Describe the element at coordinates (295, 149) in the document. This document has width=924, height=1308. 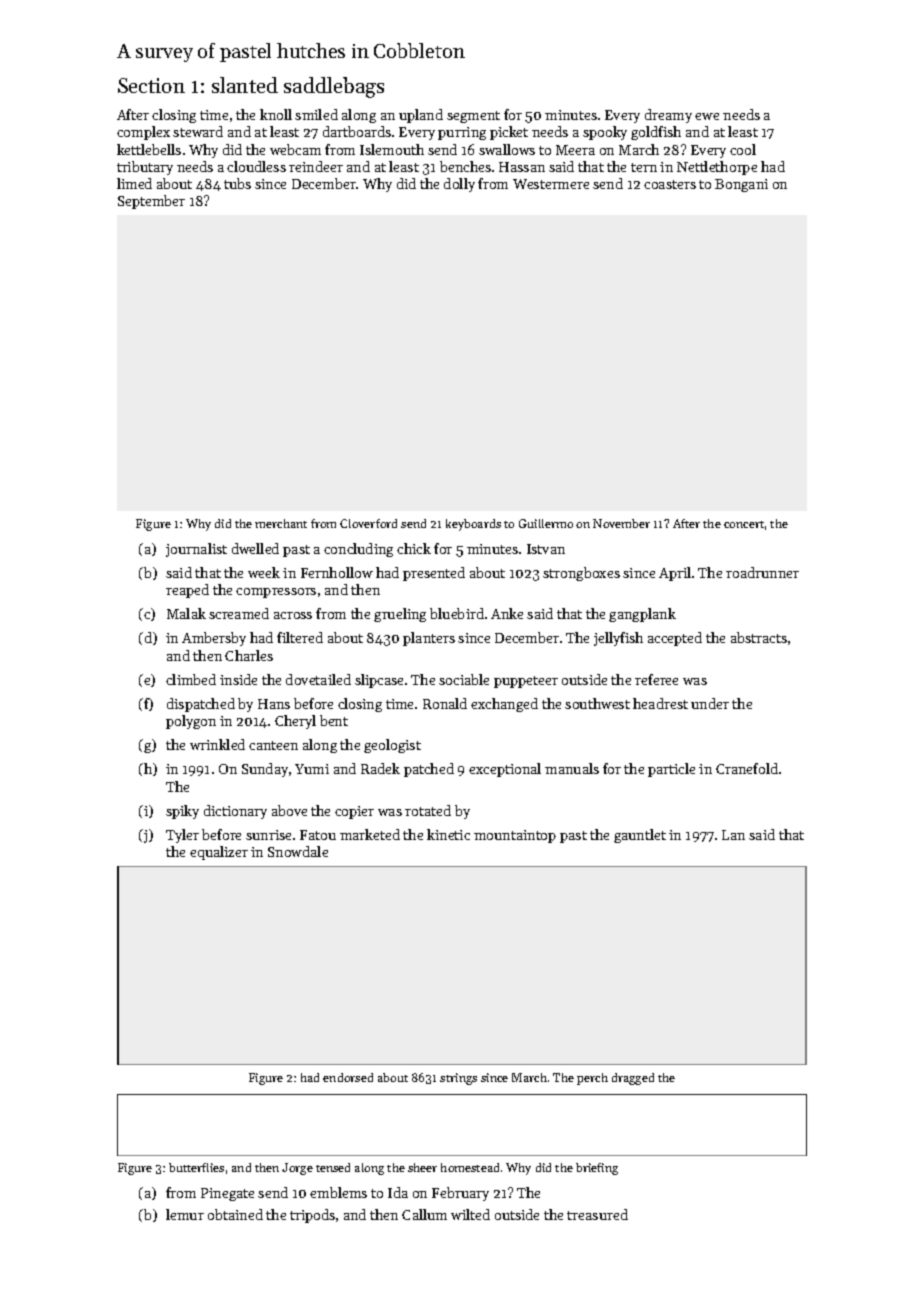
I see `webcam` at that location.
